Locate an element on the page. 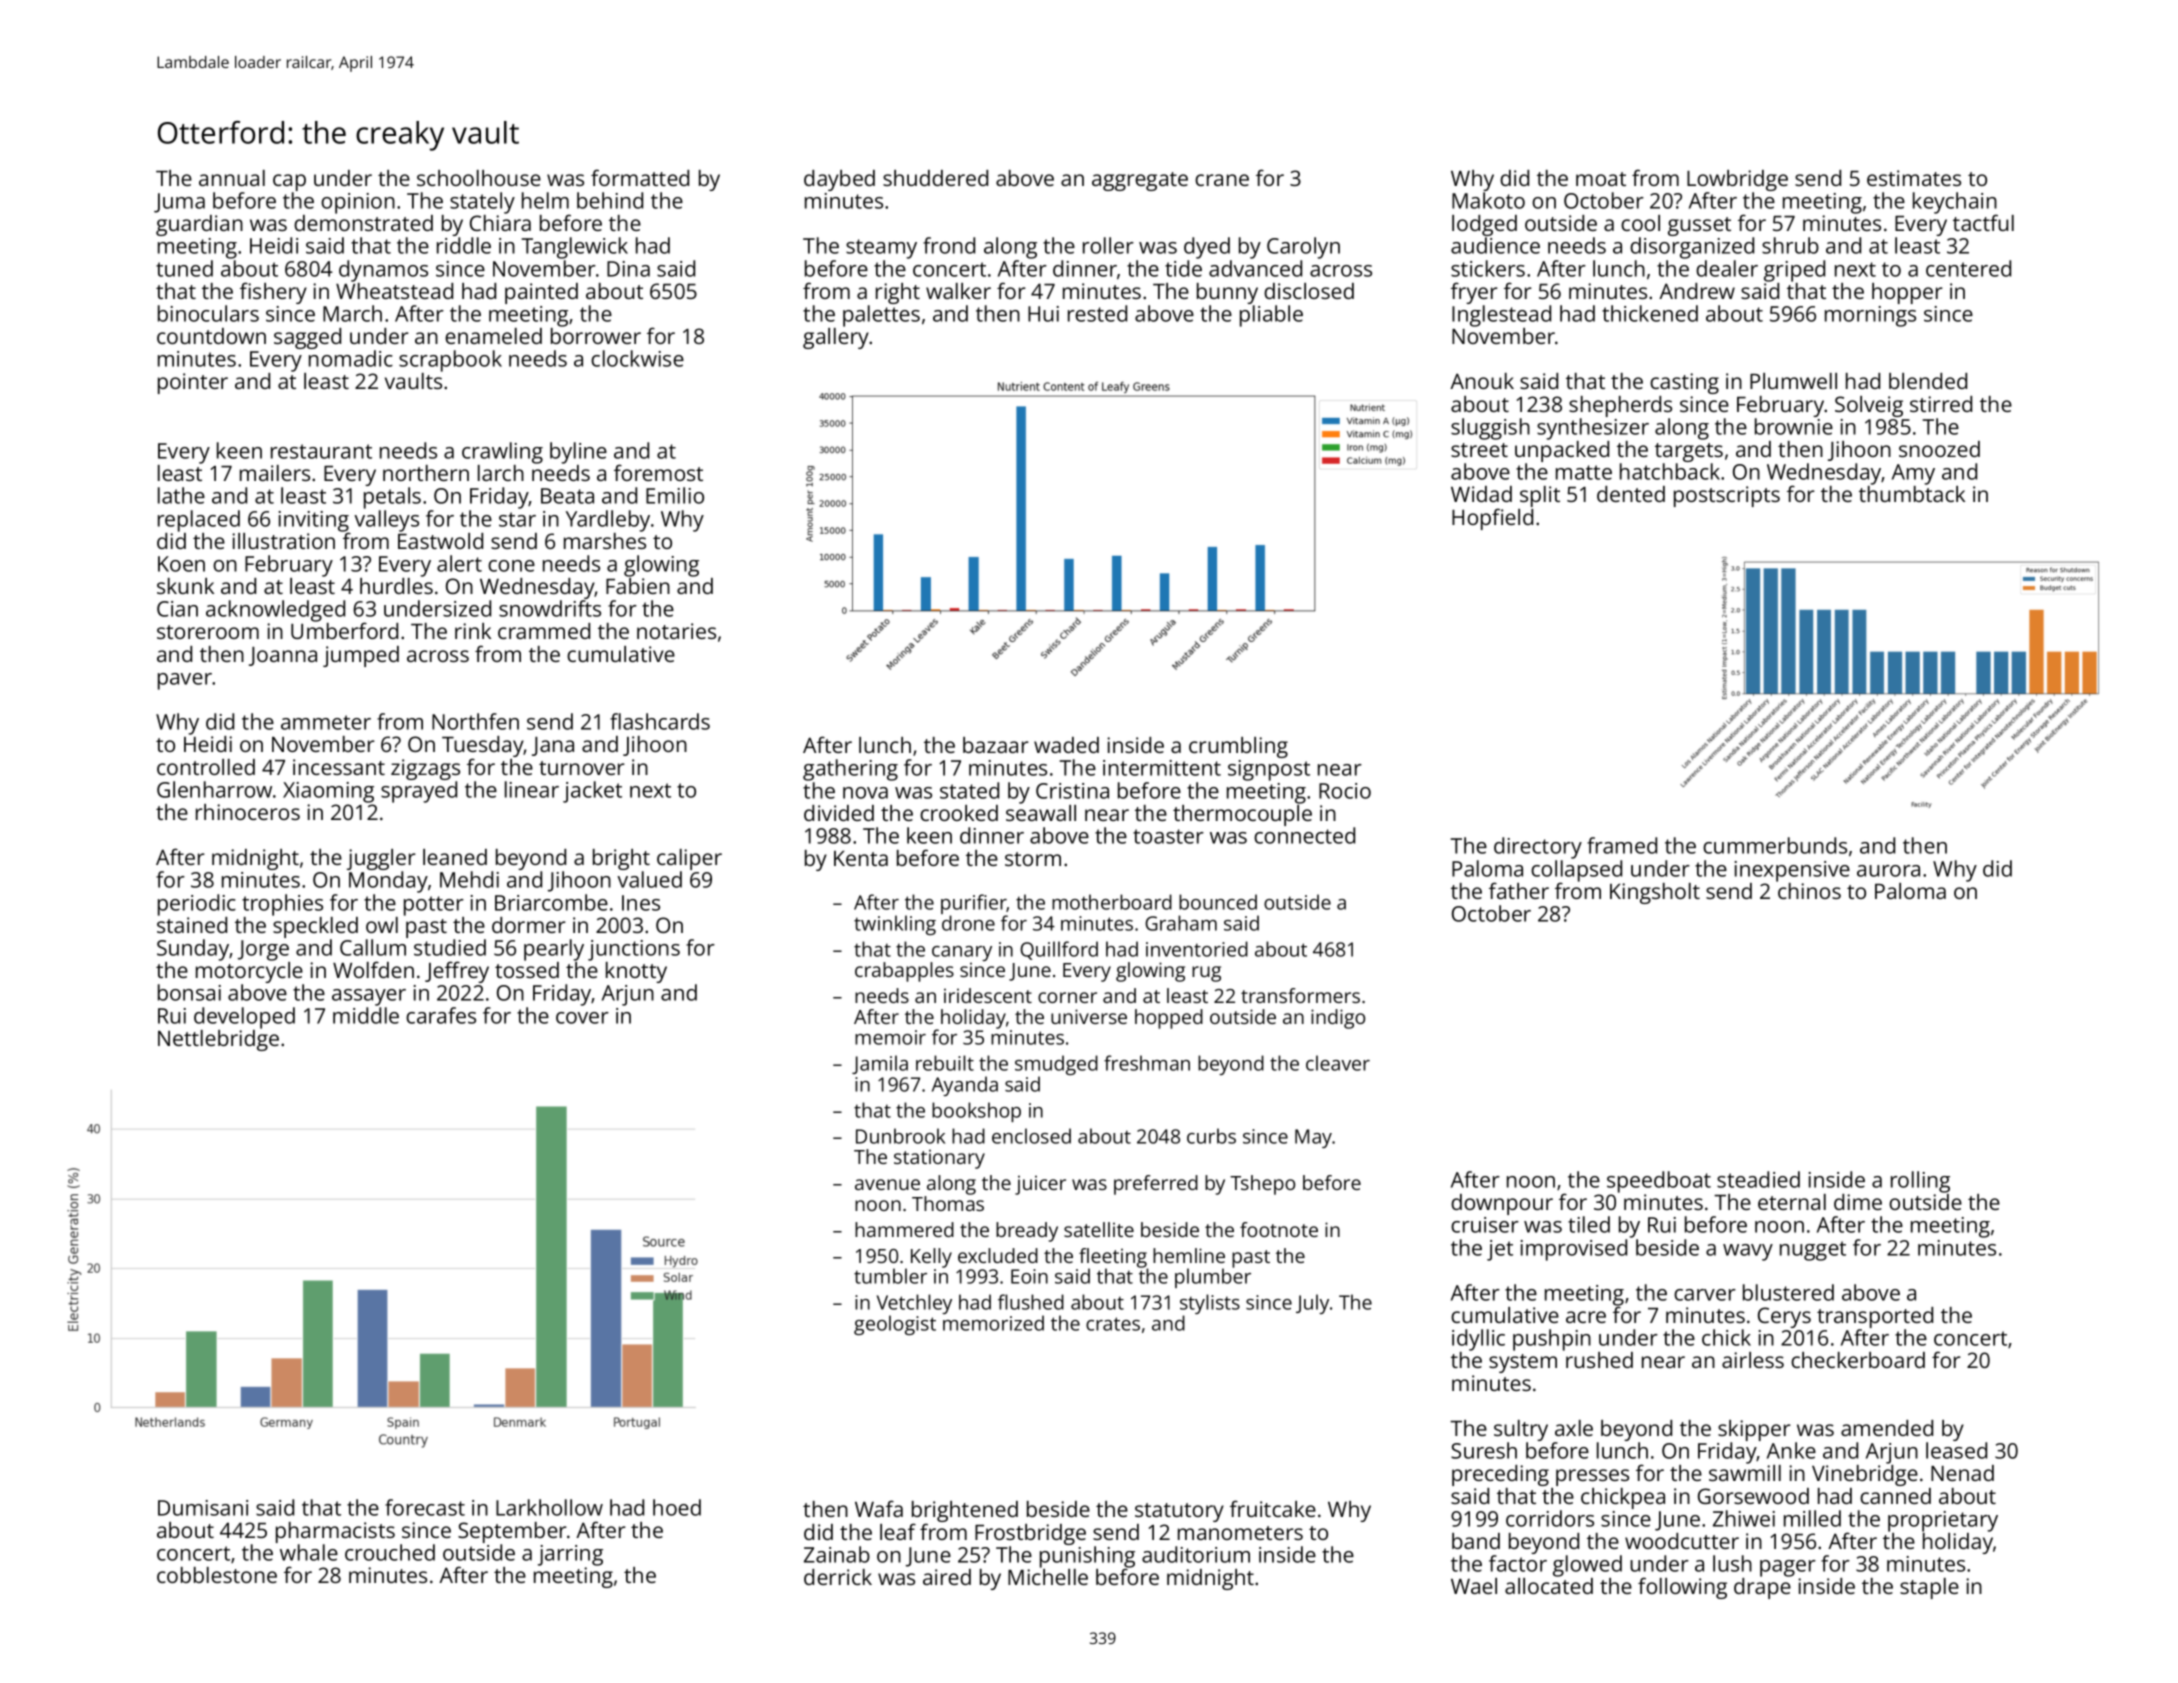  curbs is located at coordinates (1211, 1136).
